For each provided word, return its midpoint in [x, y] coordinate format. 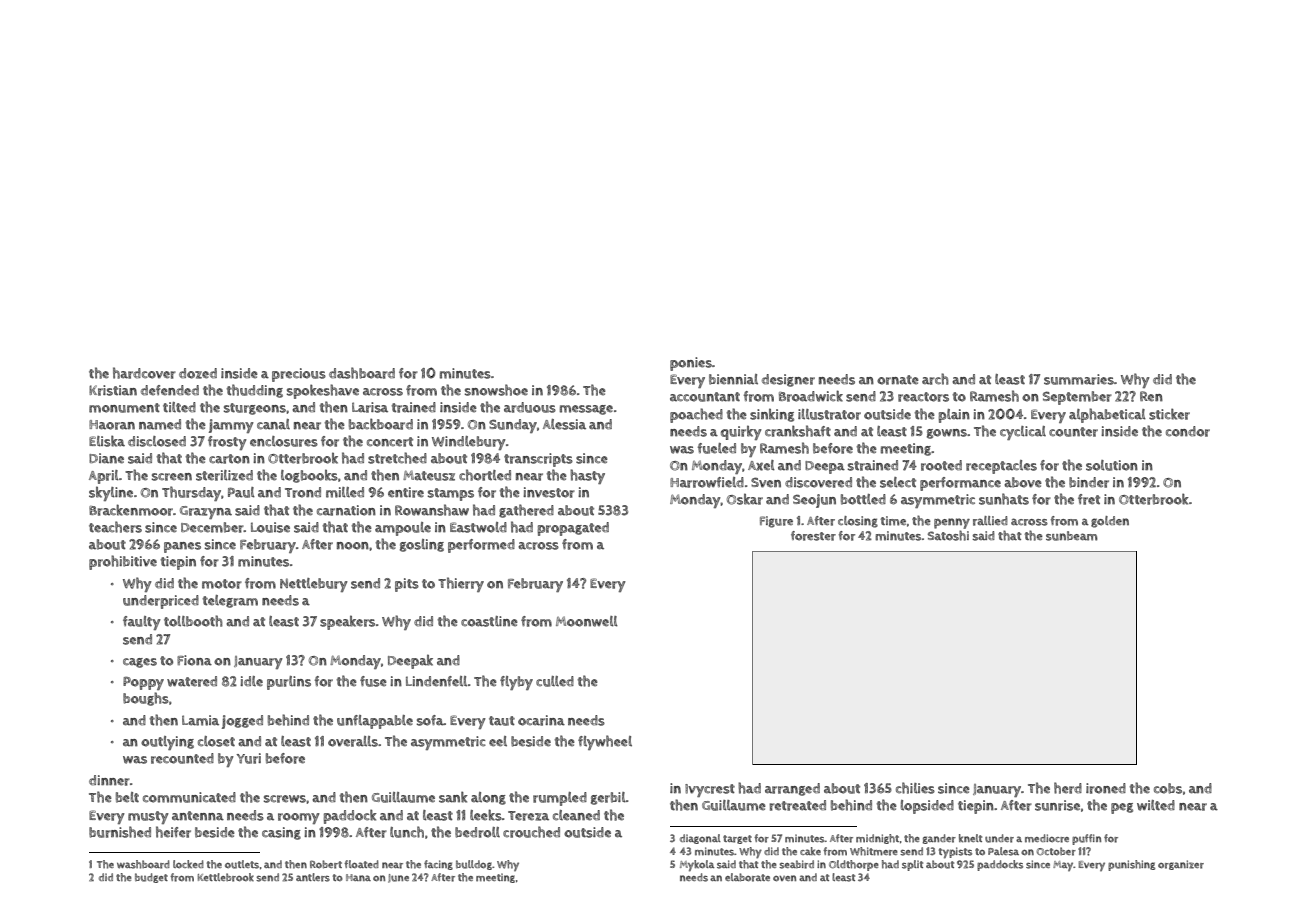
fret [1089, 499]
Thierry [461, 584]
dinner [109, 780]
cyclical [1023, 433]
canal [273, 424]
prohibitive [123, 562]
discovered [818, 482]
